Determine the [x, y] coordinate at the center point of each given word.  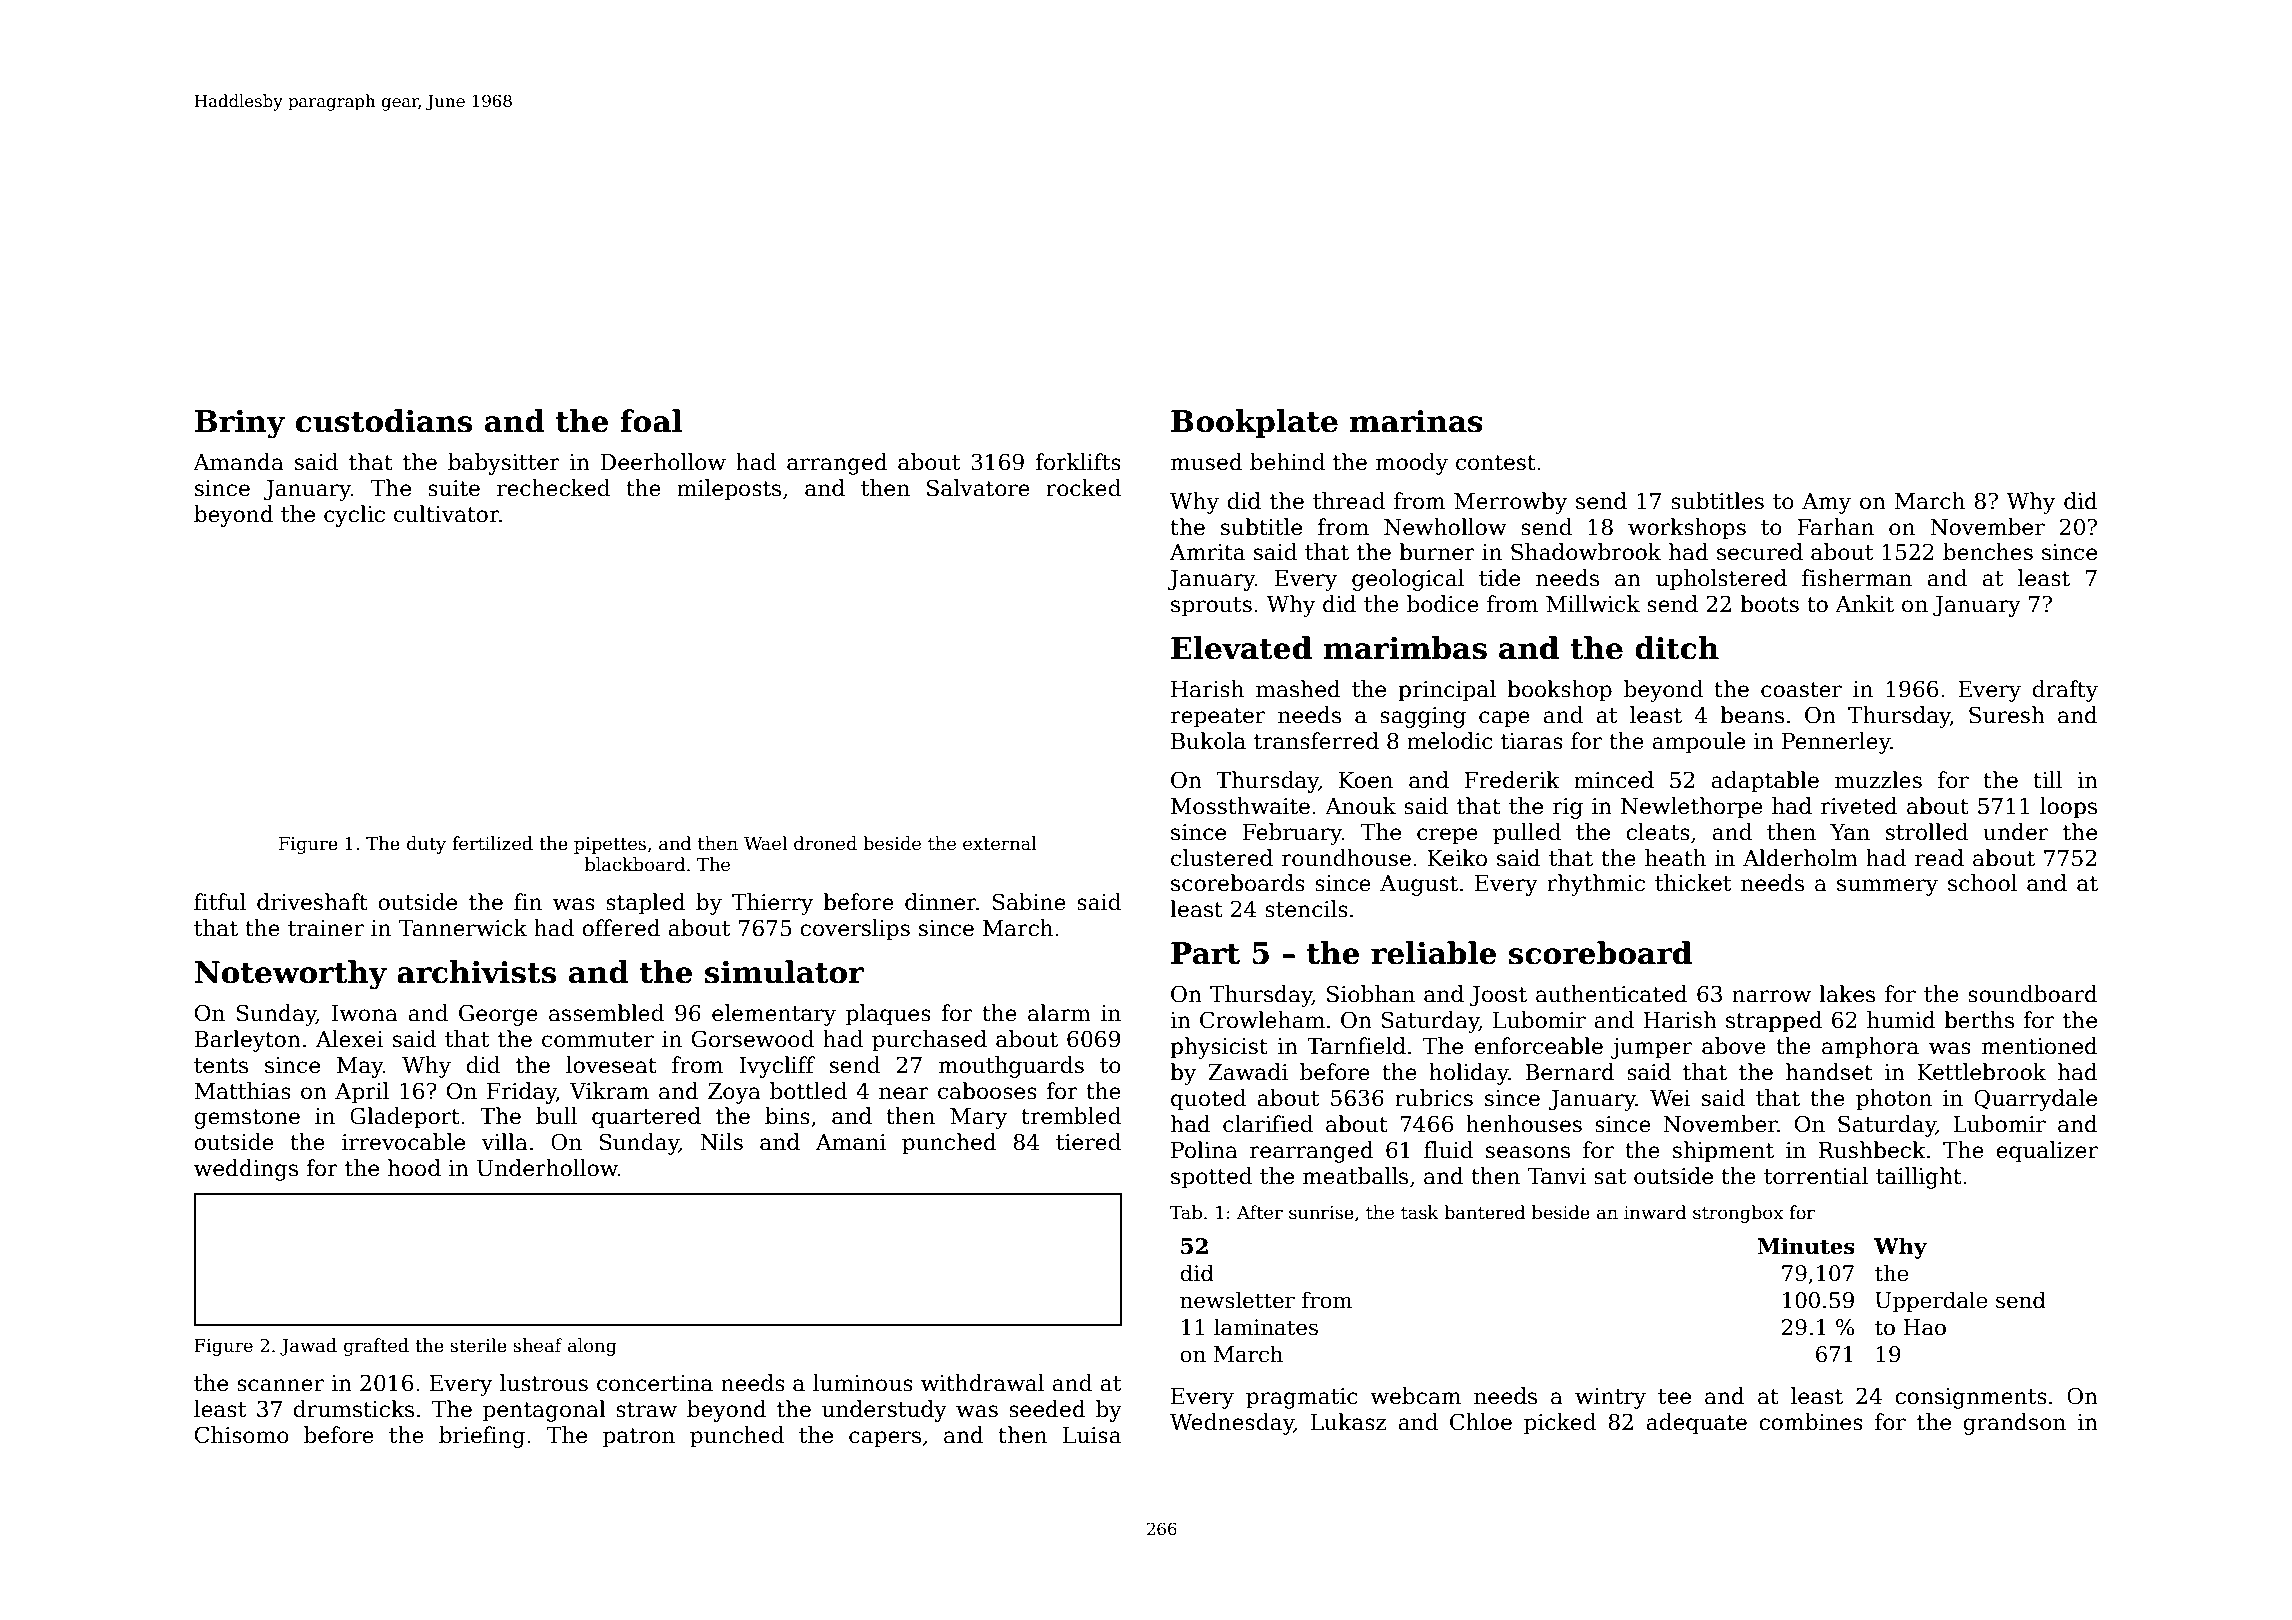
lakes [1847, 994]
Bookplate [1254, 423]
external [1000, 843]
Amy [1826, 503]
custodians [384, 421]
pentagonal [544, 1411]
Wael [765, 843]
